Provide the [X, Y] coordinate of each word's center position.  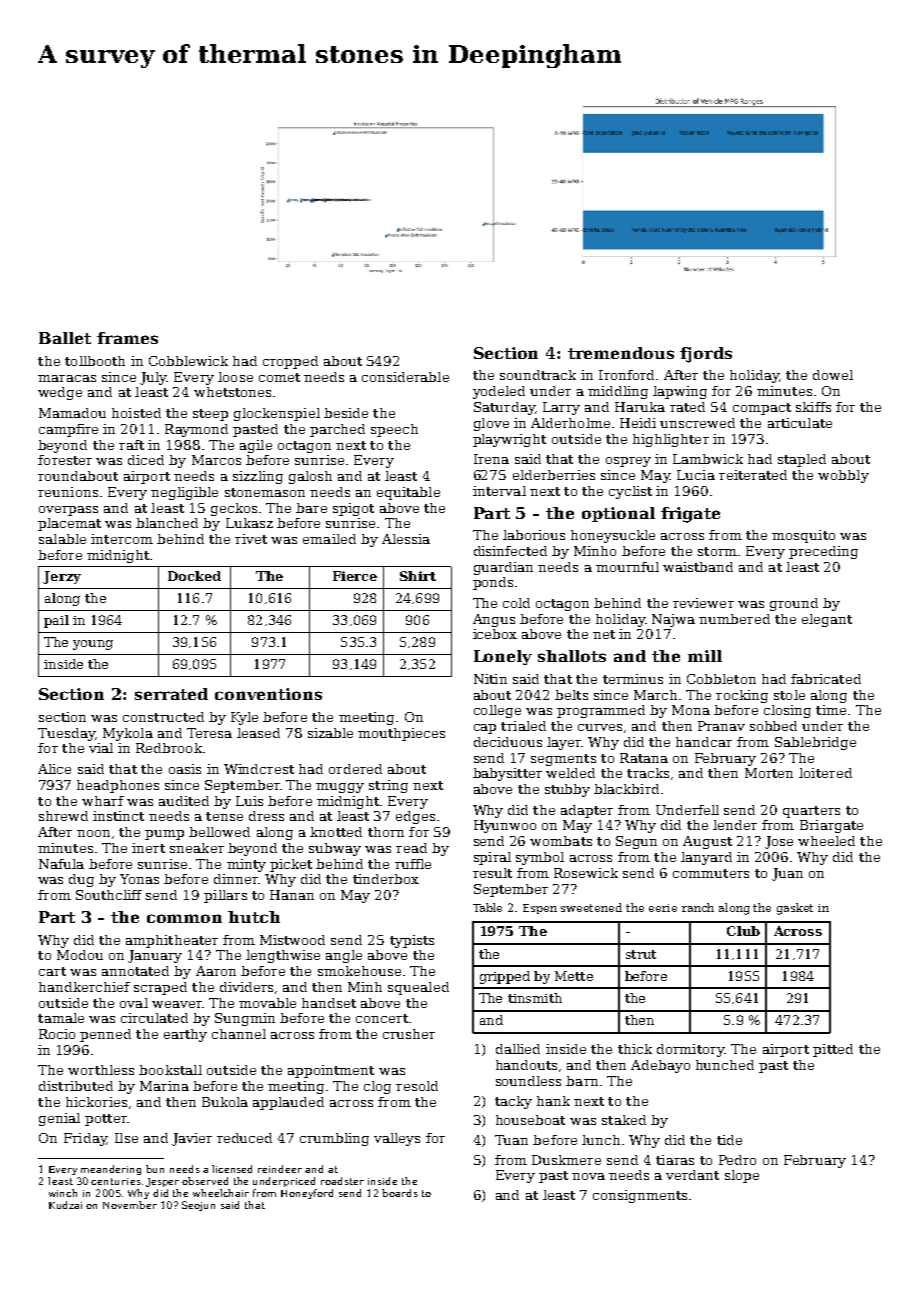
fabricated [826, 679]
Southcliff [109, 895]
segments [563, 760]
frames [127, 338]
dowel [833, 375]
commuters [711, 873]
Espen [540, 909]
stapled [802, 460]
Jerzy [62, 577]
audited [184, 801]
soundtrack [538, 375]
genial [59, 1119]
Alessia [406, 539]
